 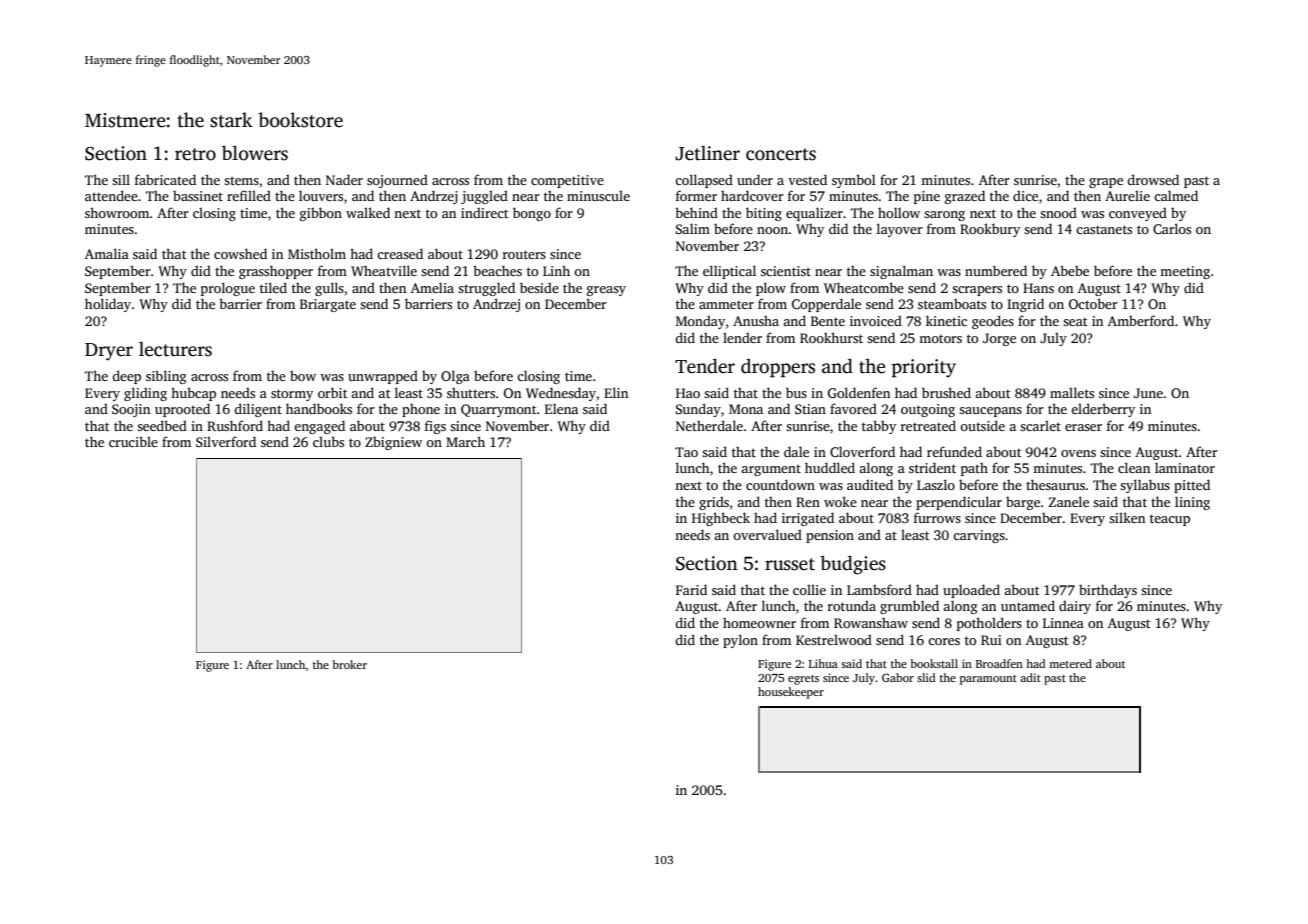 What do you see at coordinates (255, 153) in the screenshot?
I see `blowers` at bounding box center [255, 153].
